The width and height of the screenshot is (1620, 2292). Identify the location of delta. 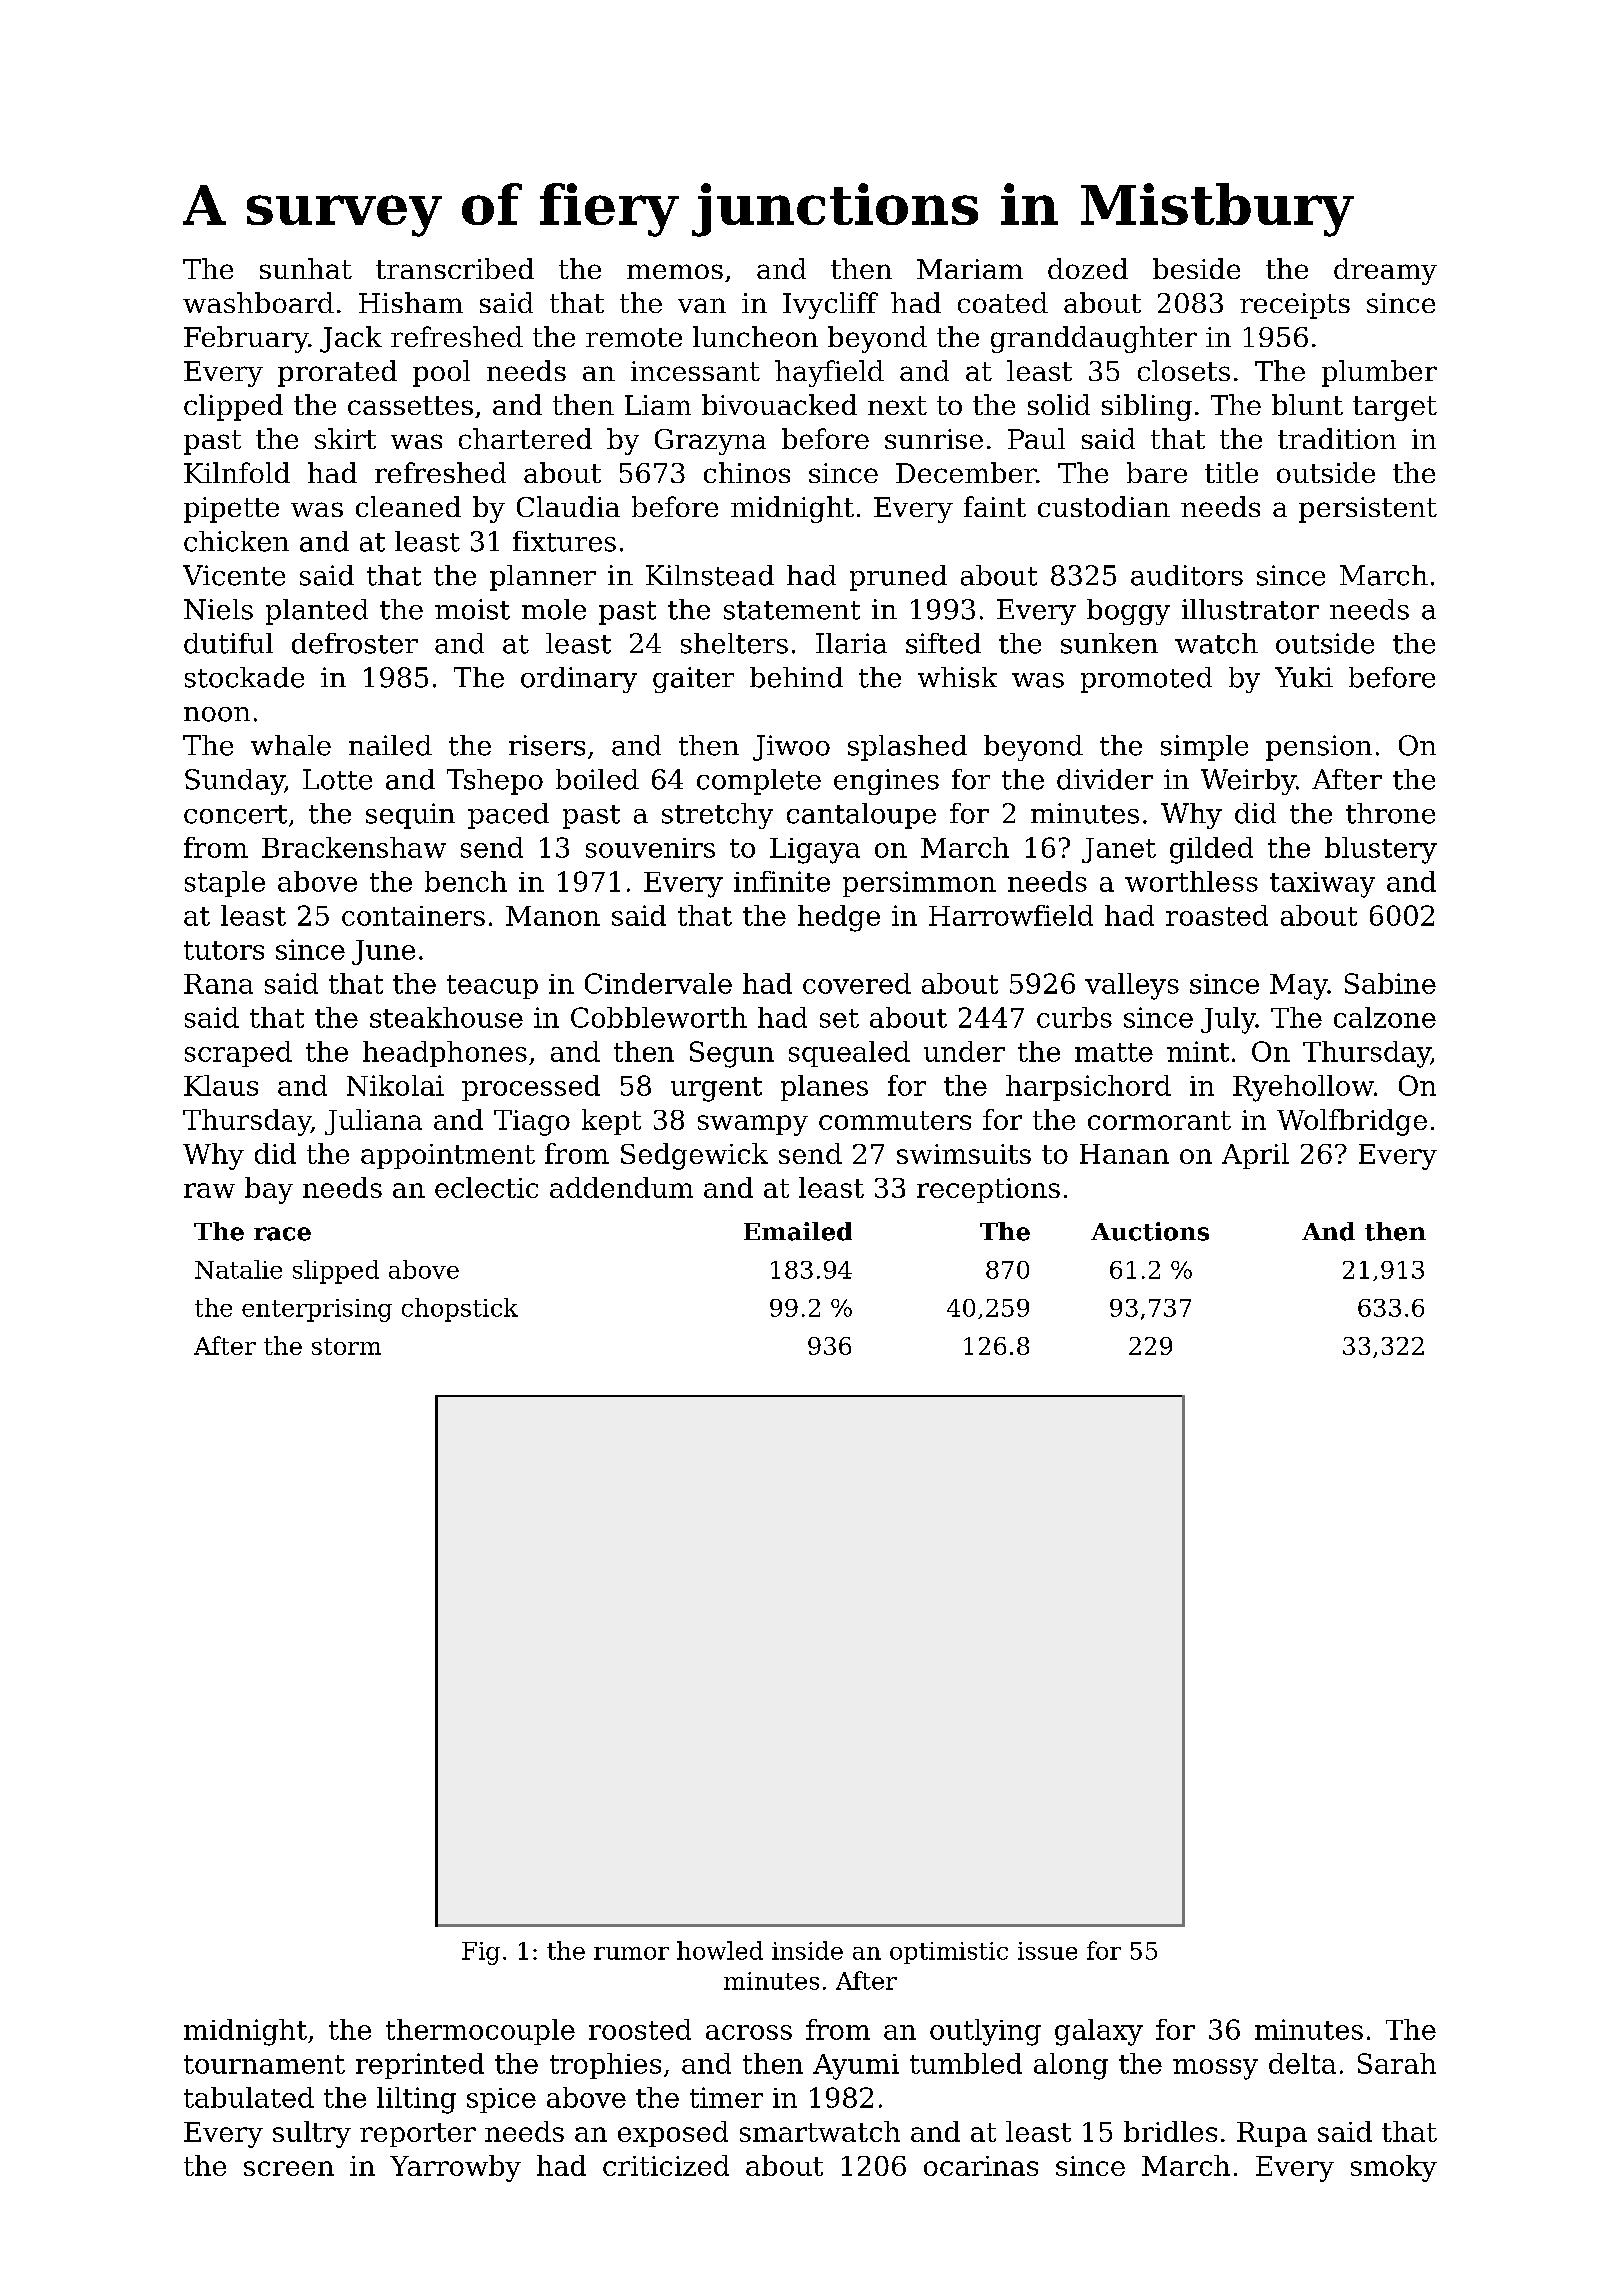
(1302, 2063).
